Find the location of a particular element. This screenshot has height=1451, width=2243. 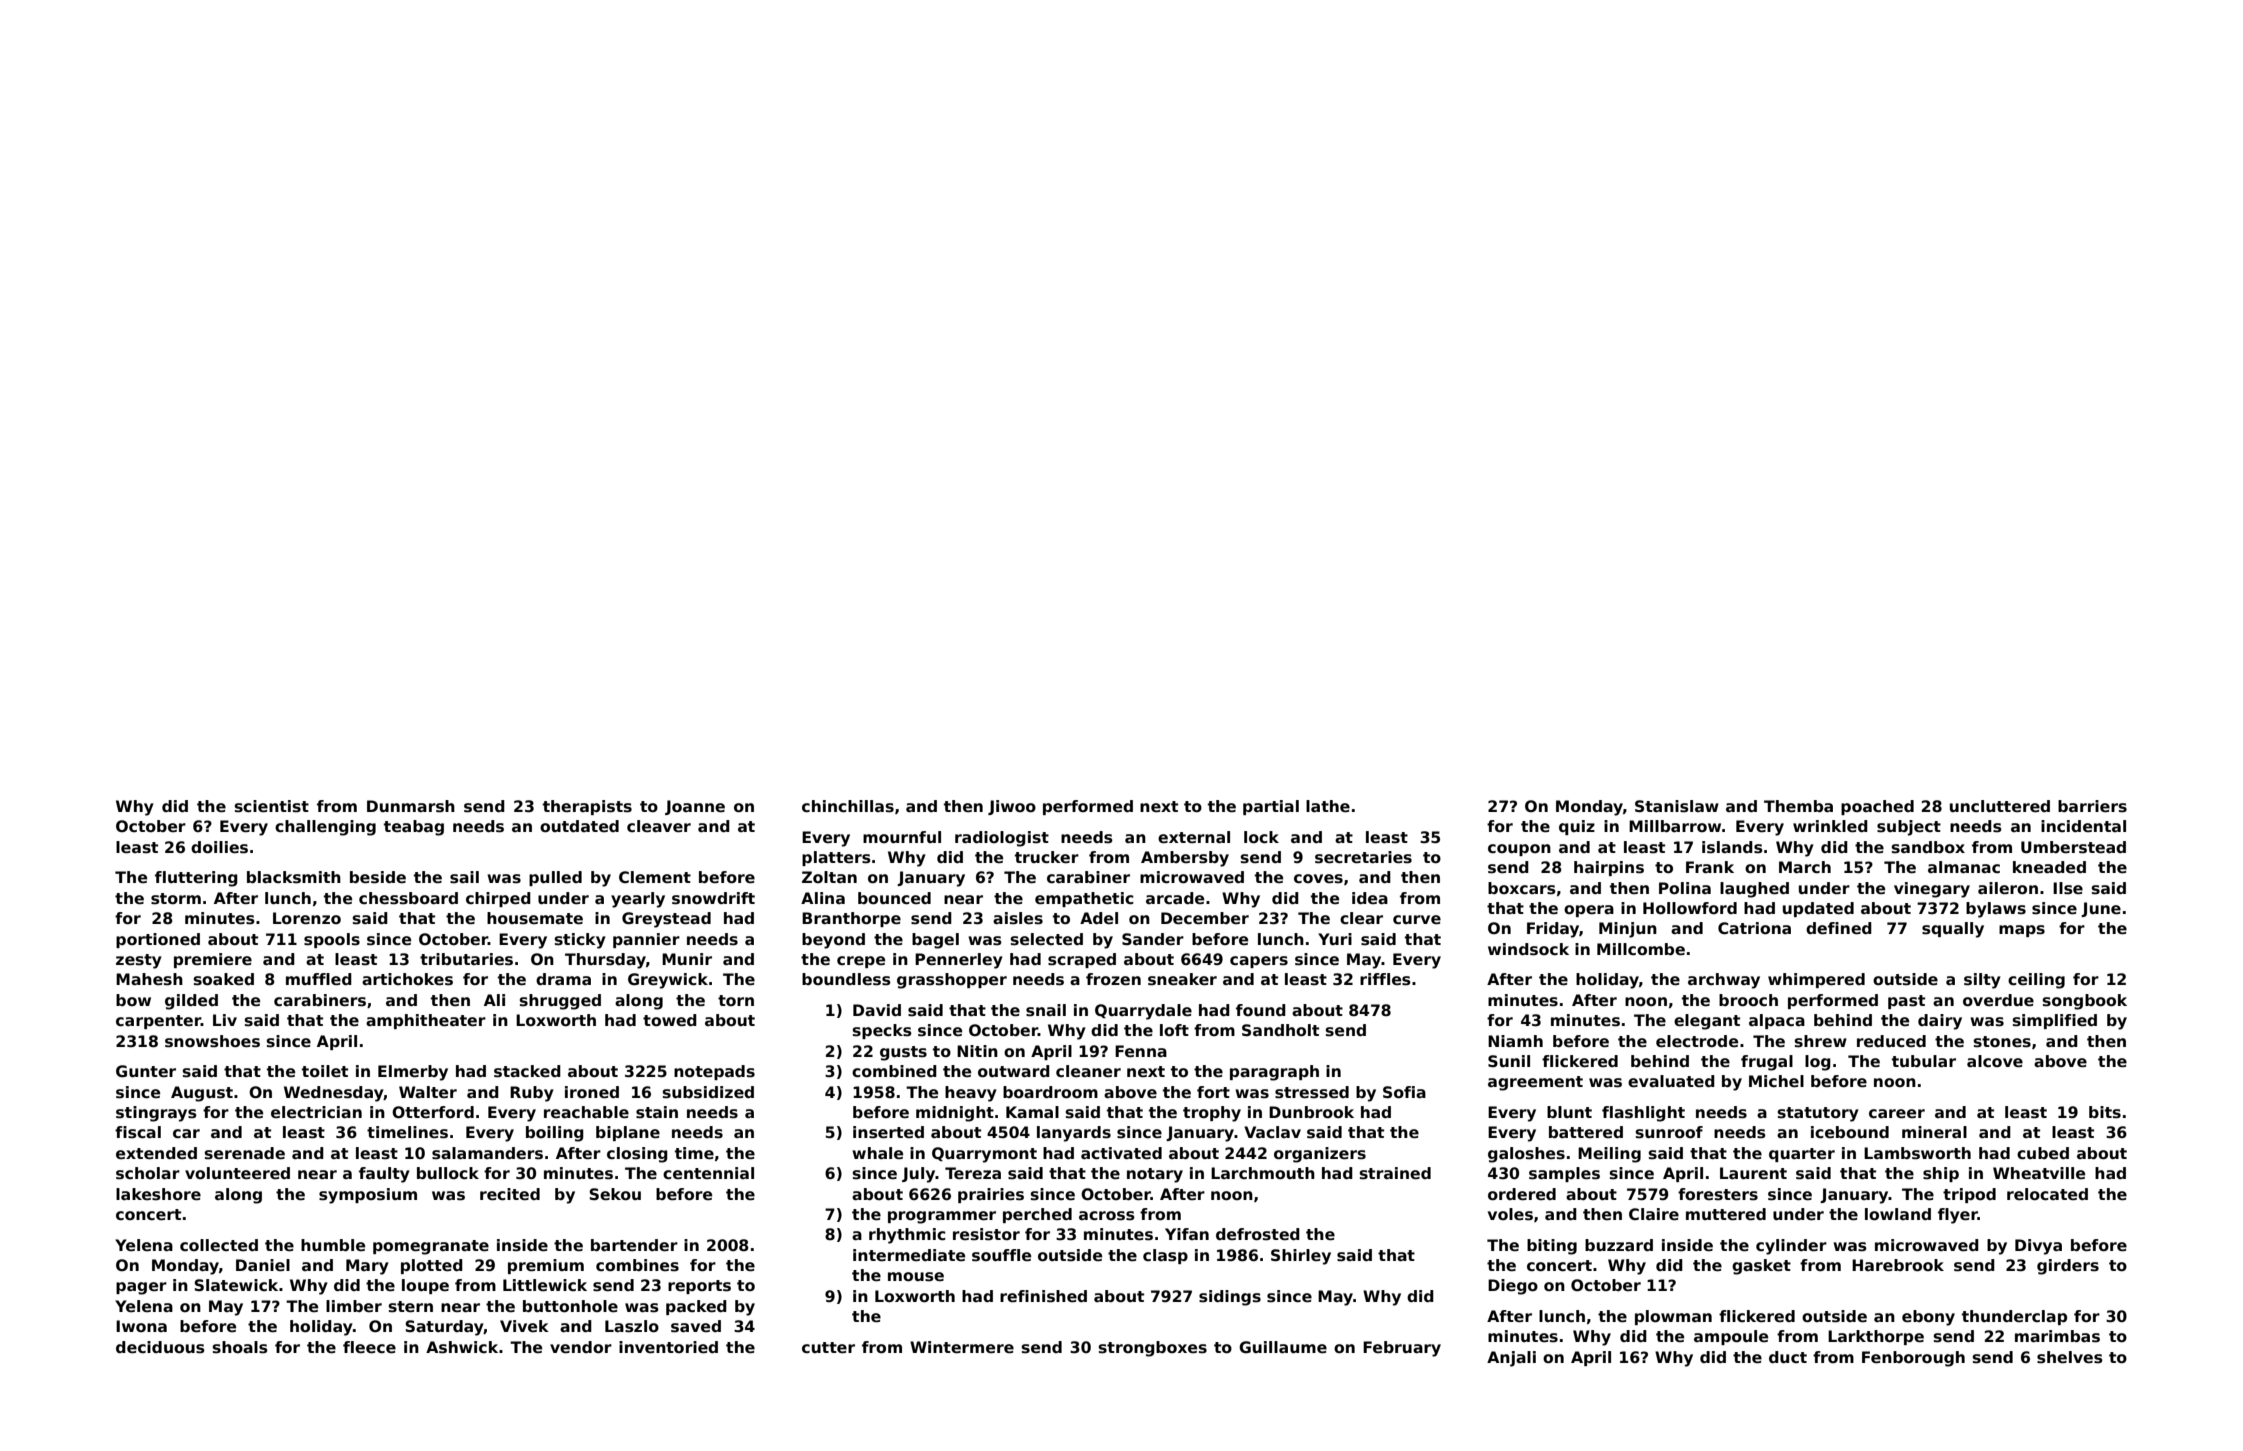

partial is located at coordinates (1271, 807).
